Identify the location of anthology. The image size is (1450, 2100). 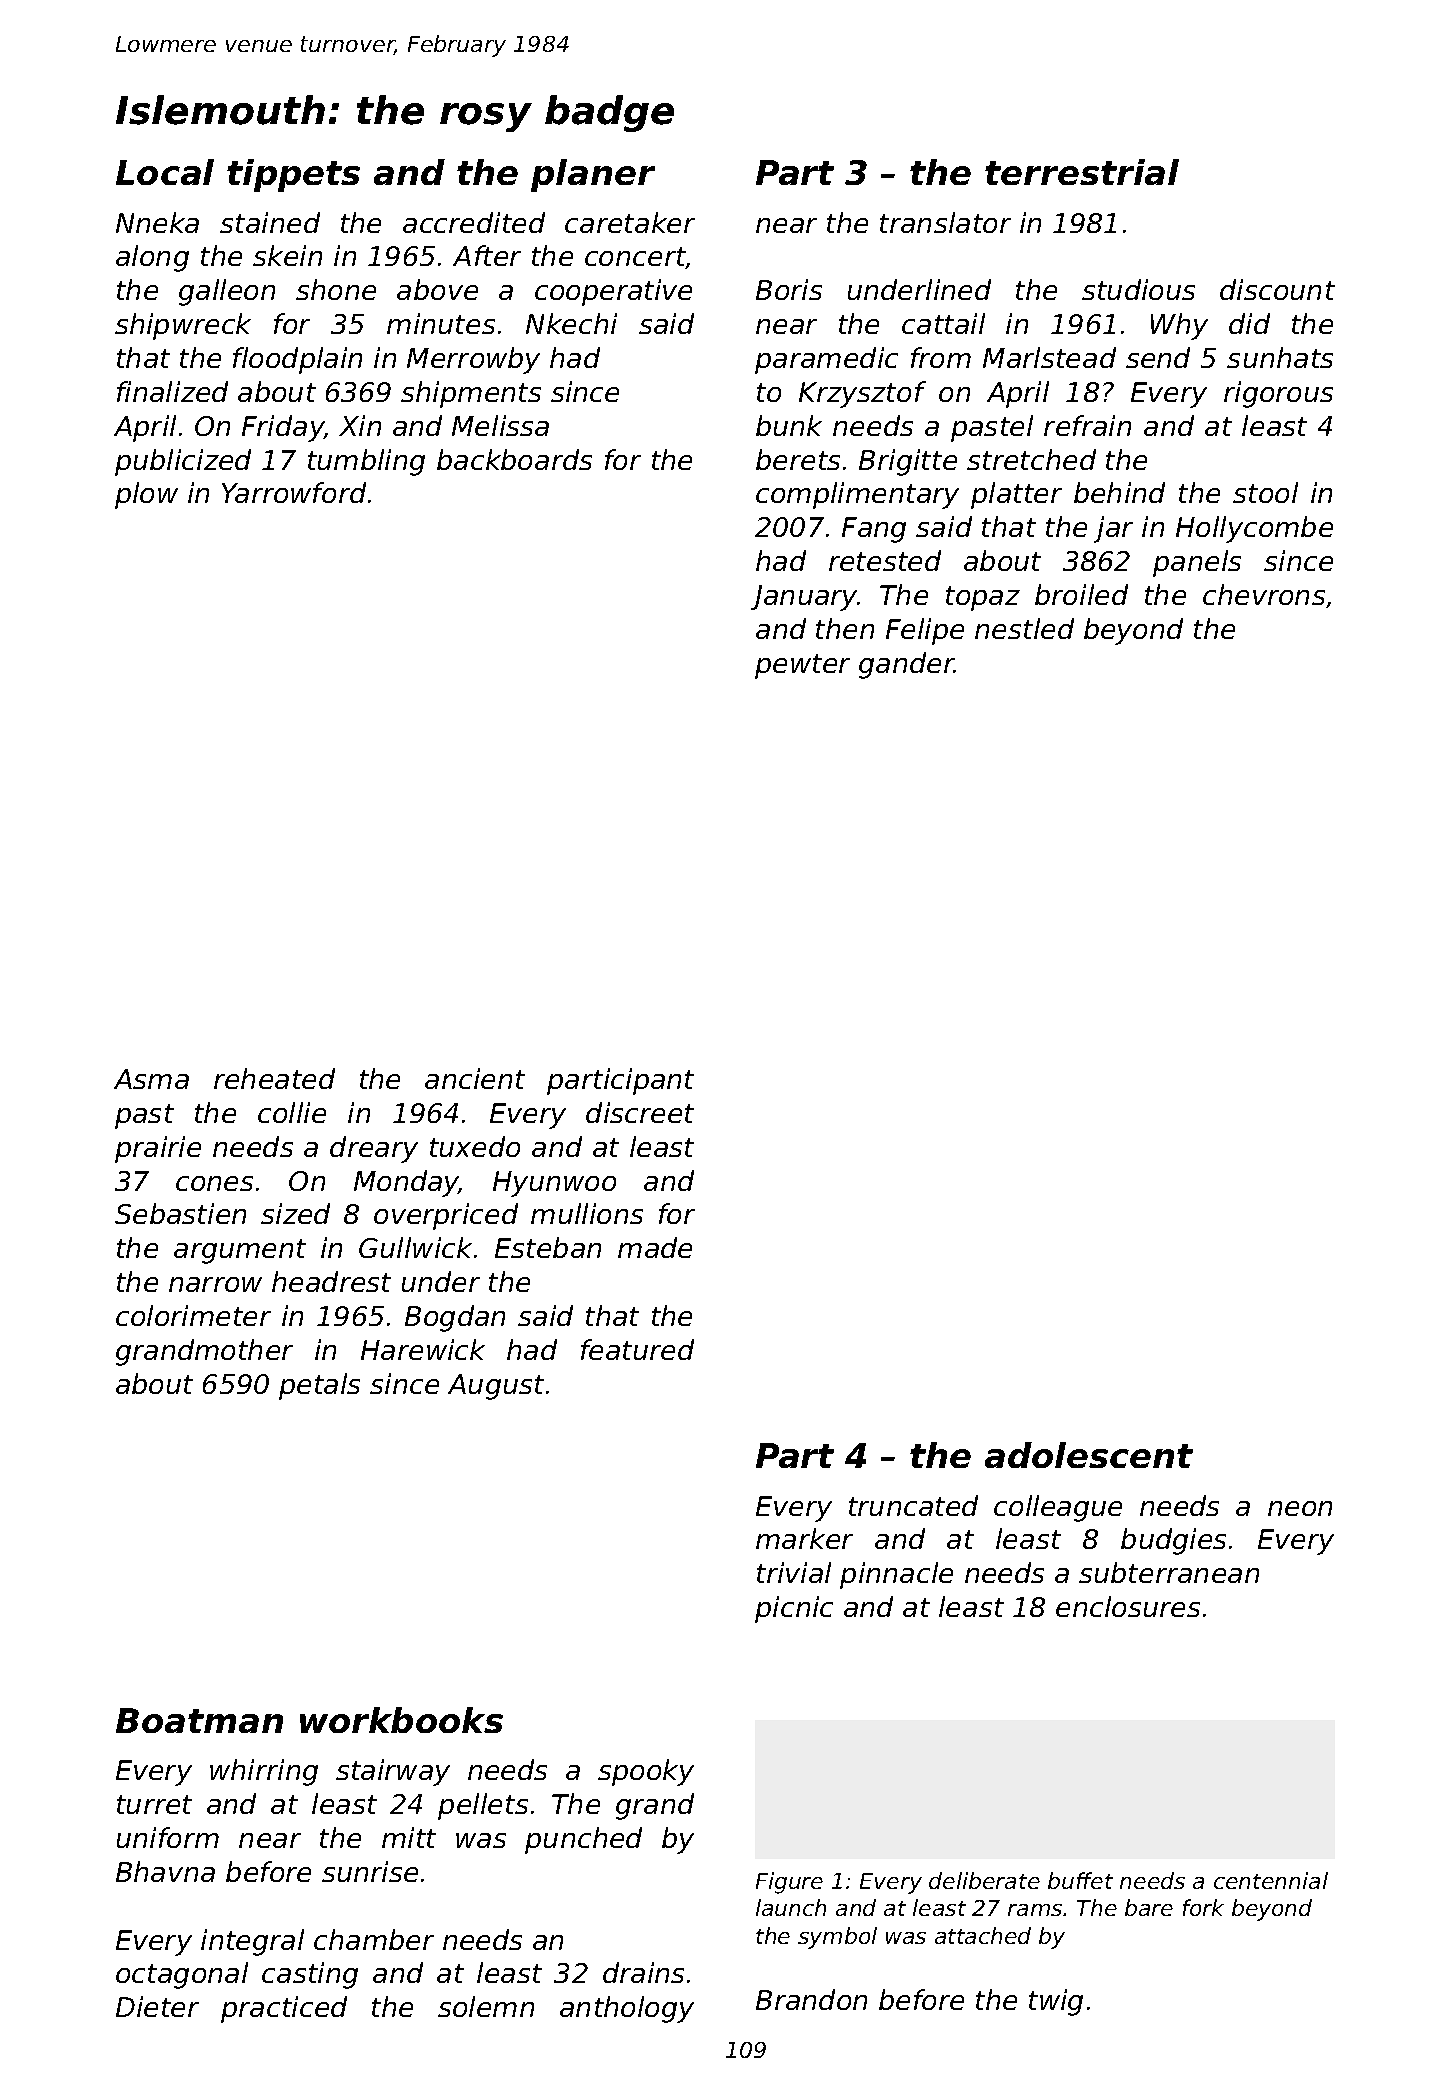
(627, 2009).
